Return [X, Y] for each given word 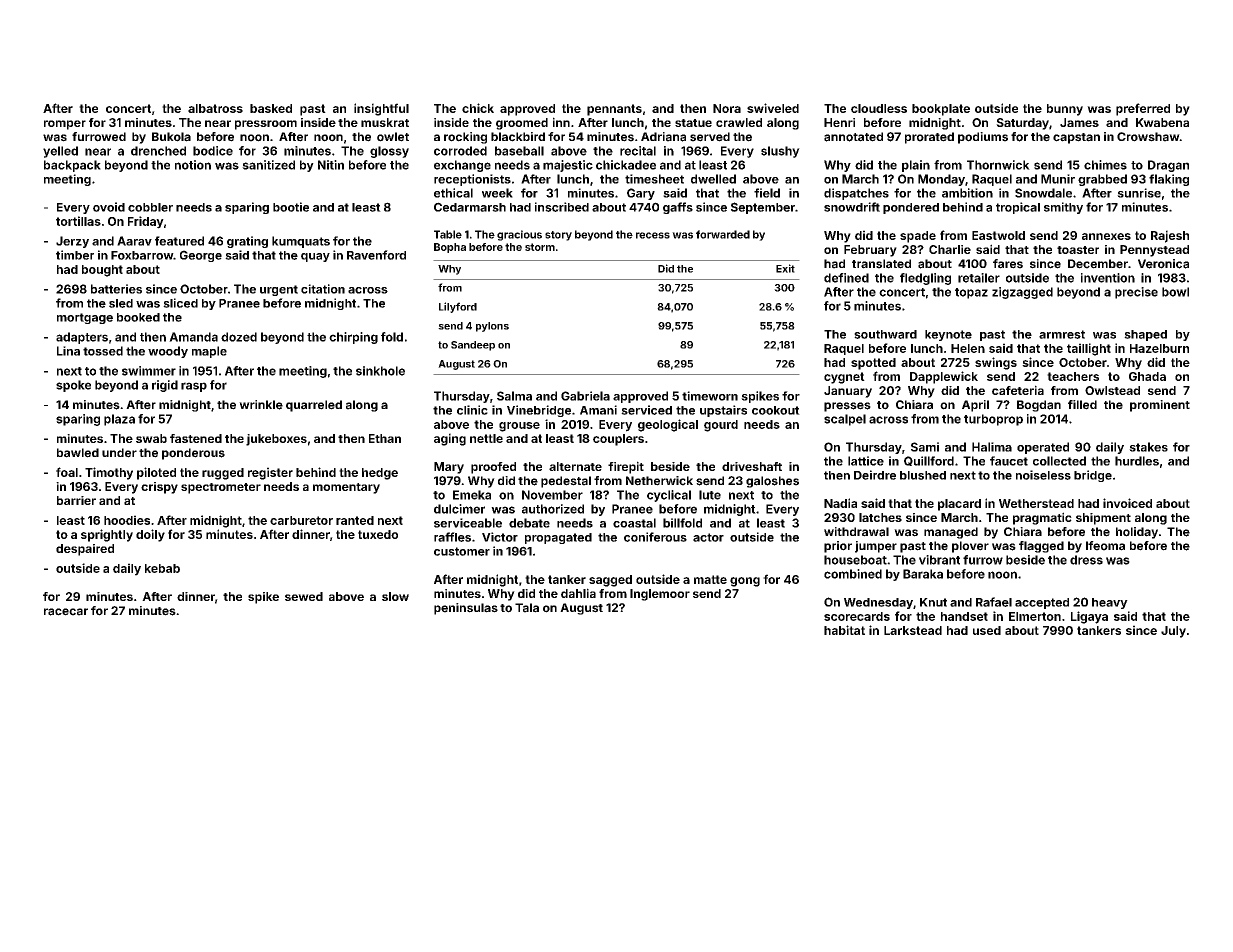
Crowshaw [1148, 137]
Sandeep [473, 346]
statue [693, 123]
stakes [1148, 447]
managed [951, 533]
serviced [646, 410]
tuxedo [378, 534]
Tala [527, 608]
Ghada [1147, 376]
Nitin [331, 165]
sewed [304, 596]
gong [745, 582]
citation [323, 289]
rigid [165, 386]
